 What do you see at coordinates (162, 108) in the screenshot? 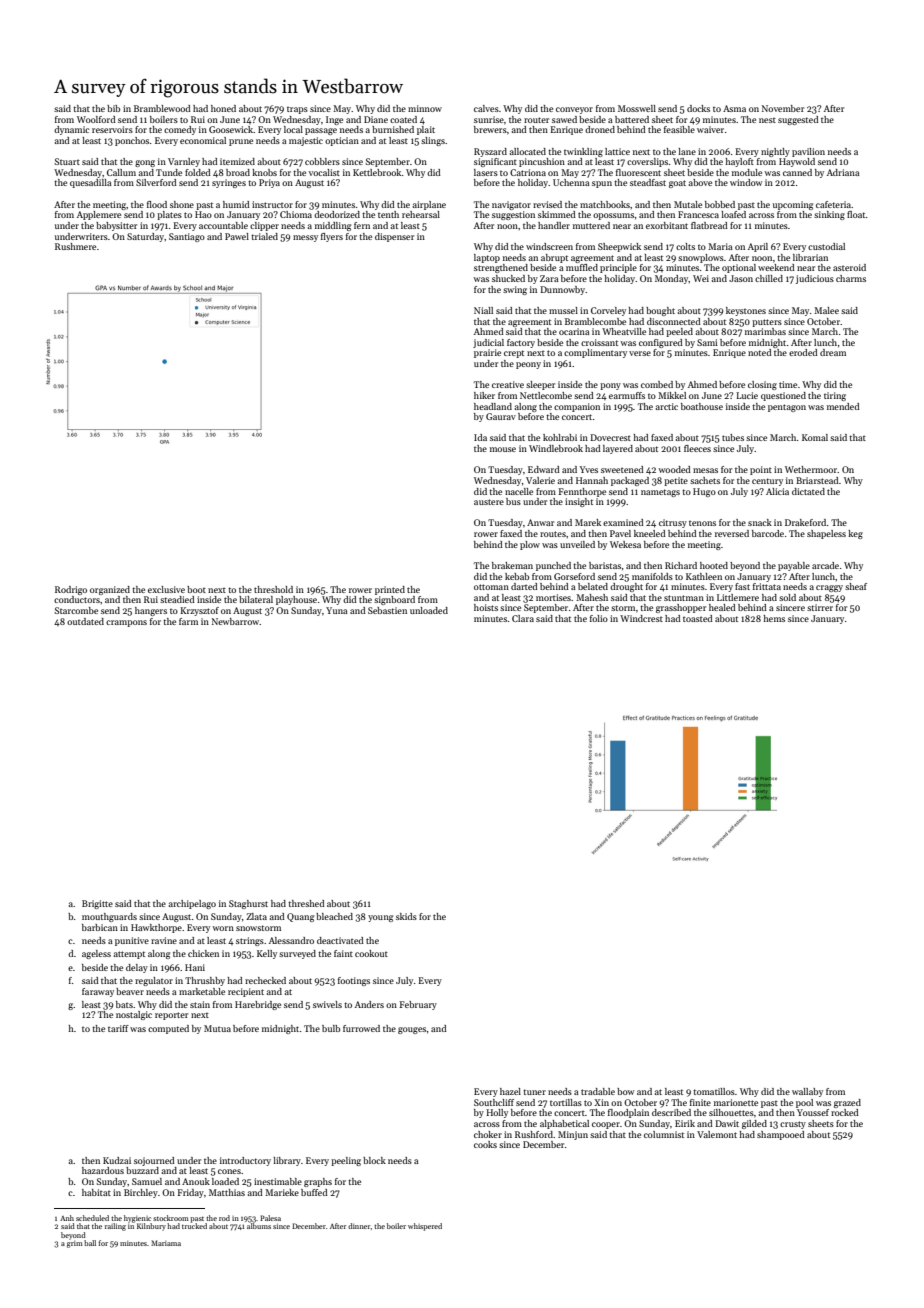
I see `Bramblewood` at bounding box center [162, 108].
